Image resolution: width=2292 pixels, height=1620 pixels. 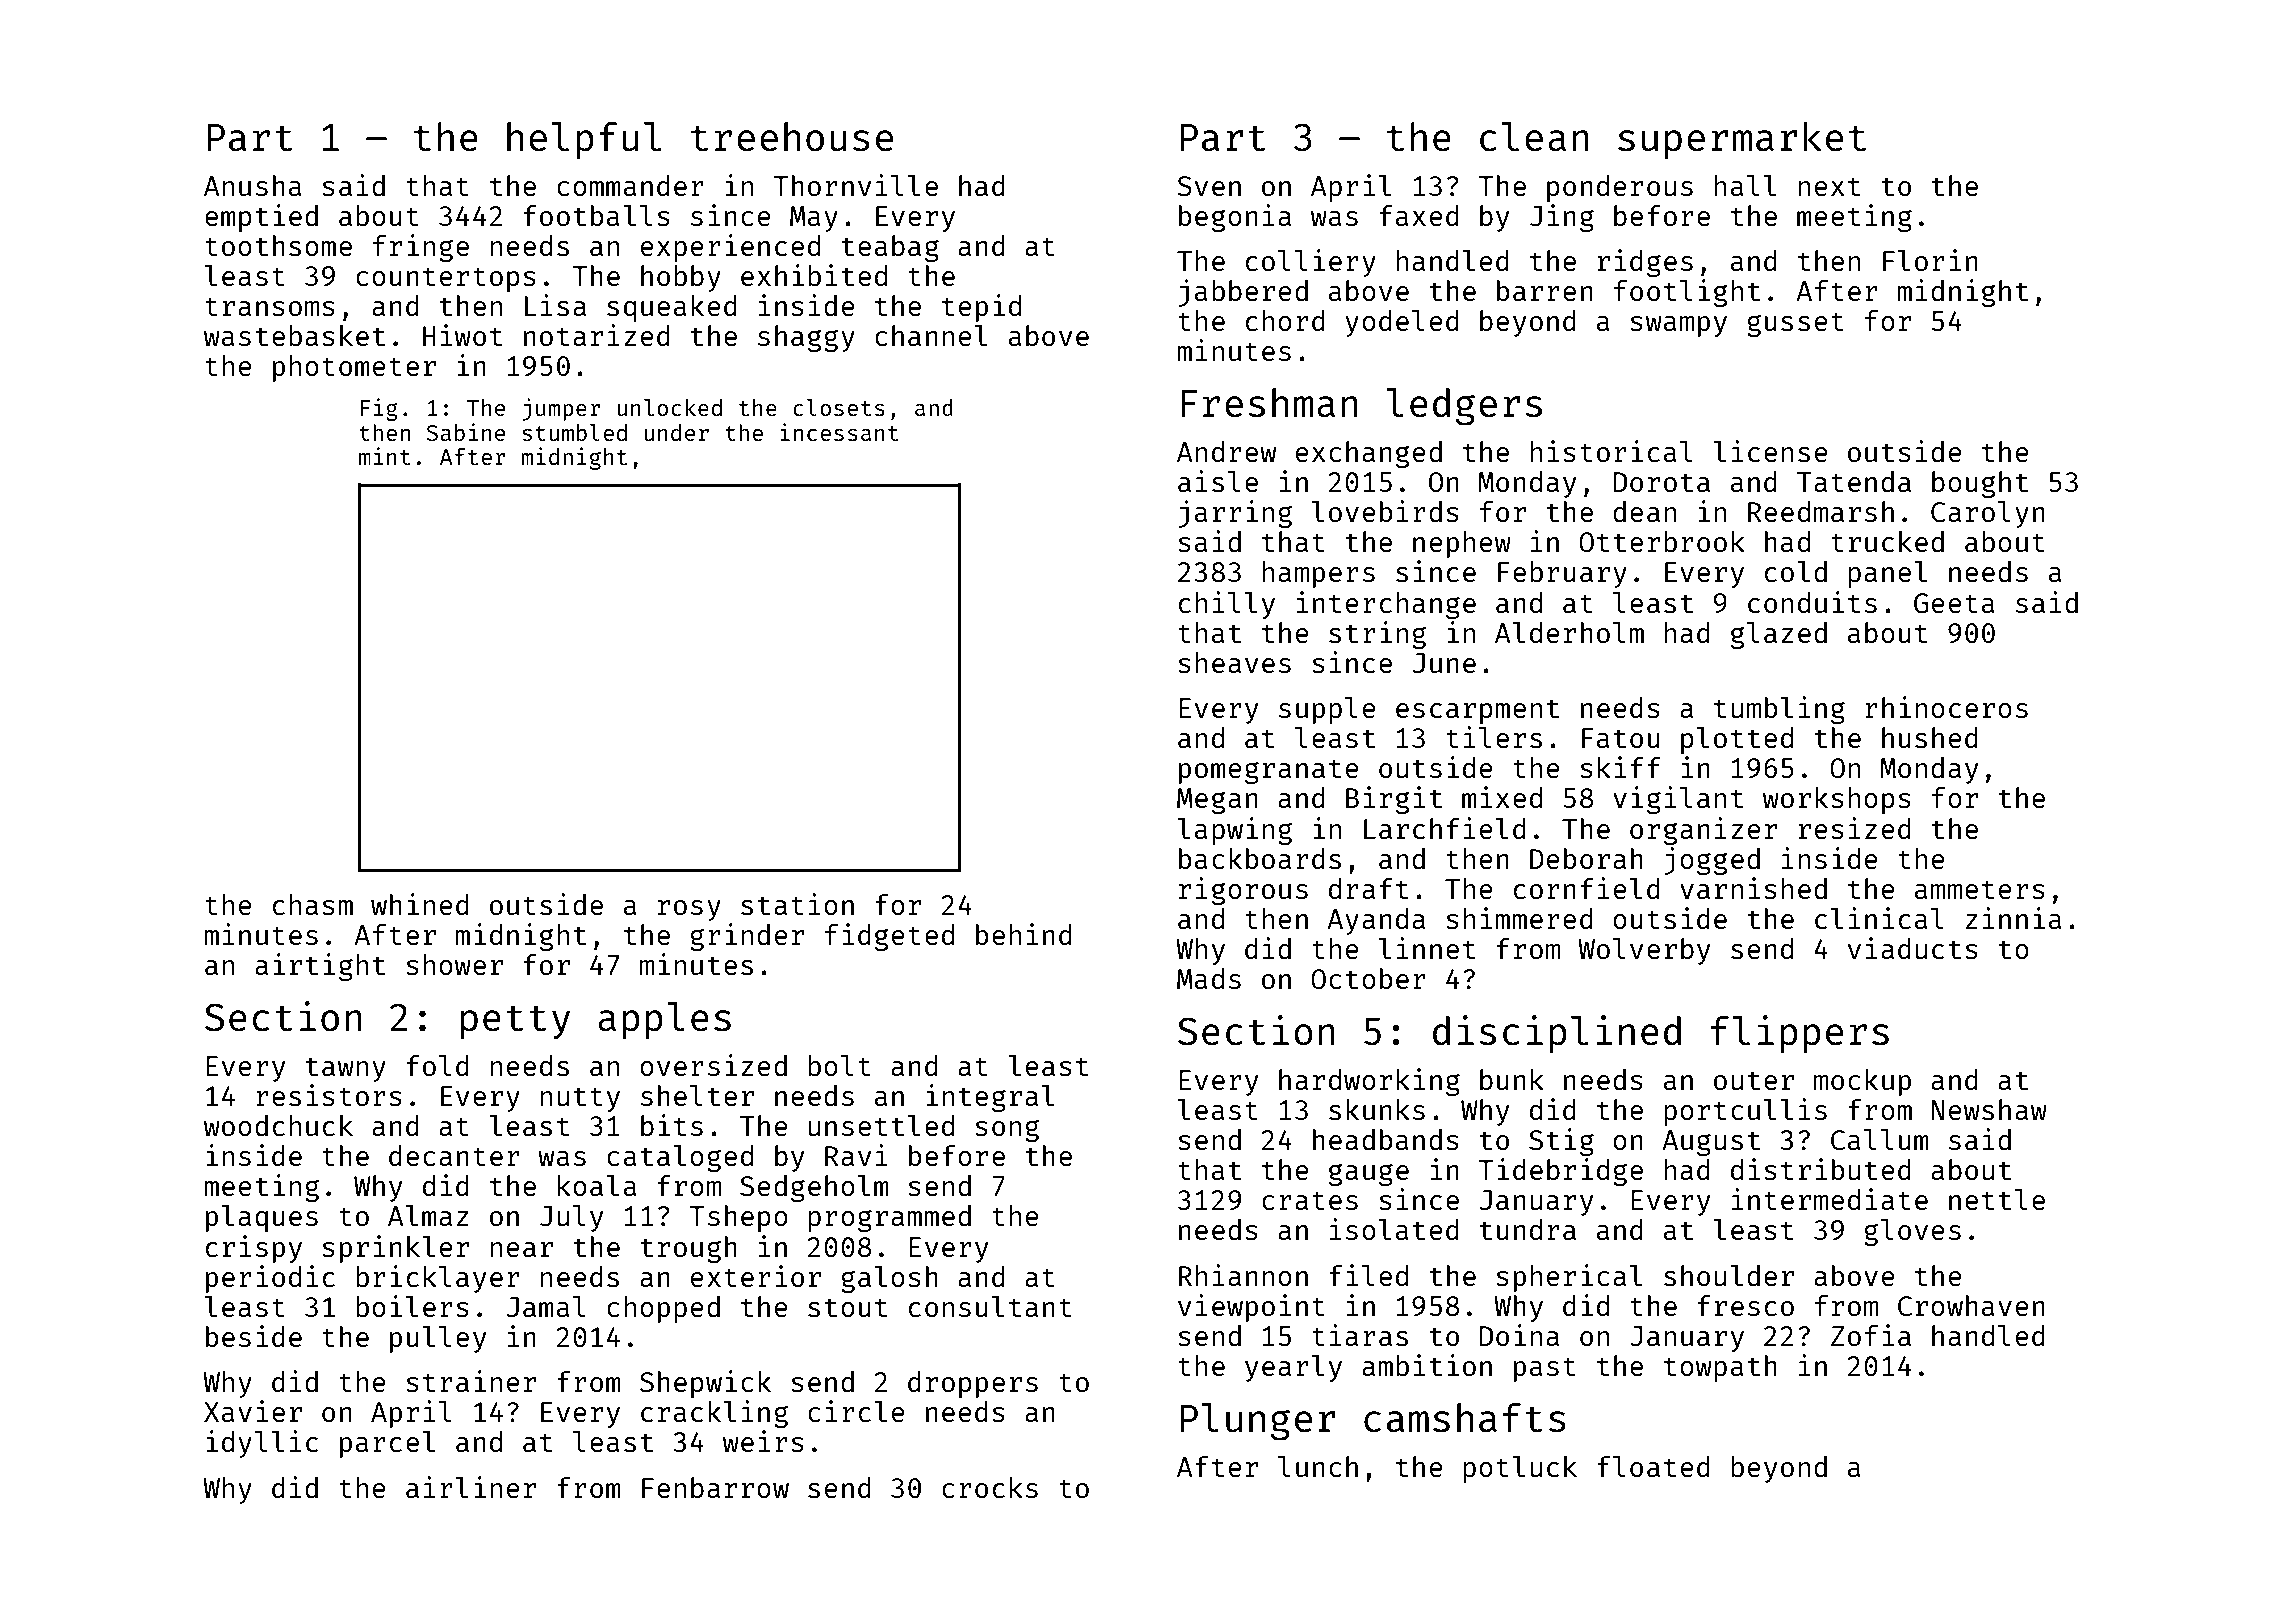 I want to click on clean, so click(x=1534, y=137).
